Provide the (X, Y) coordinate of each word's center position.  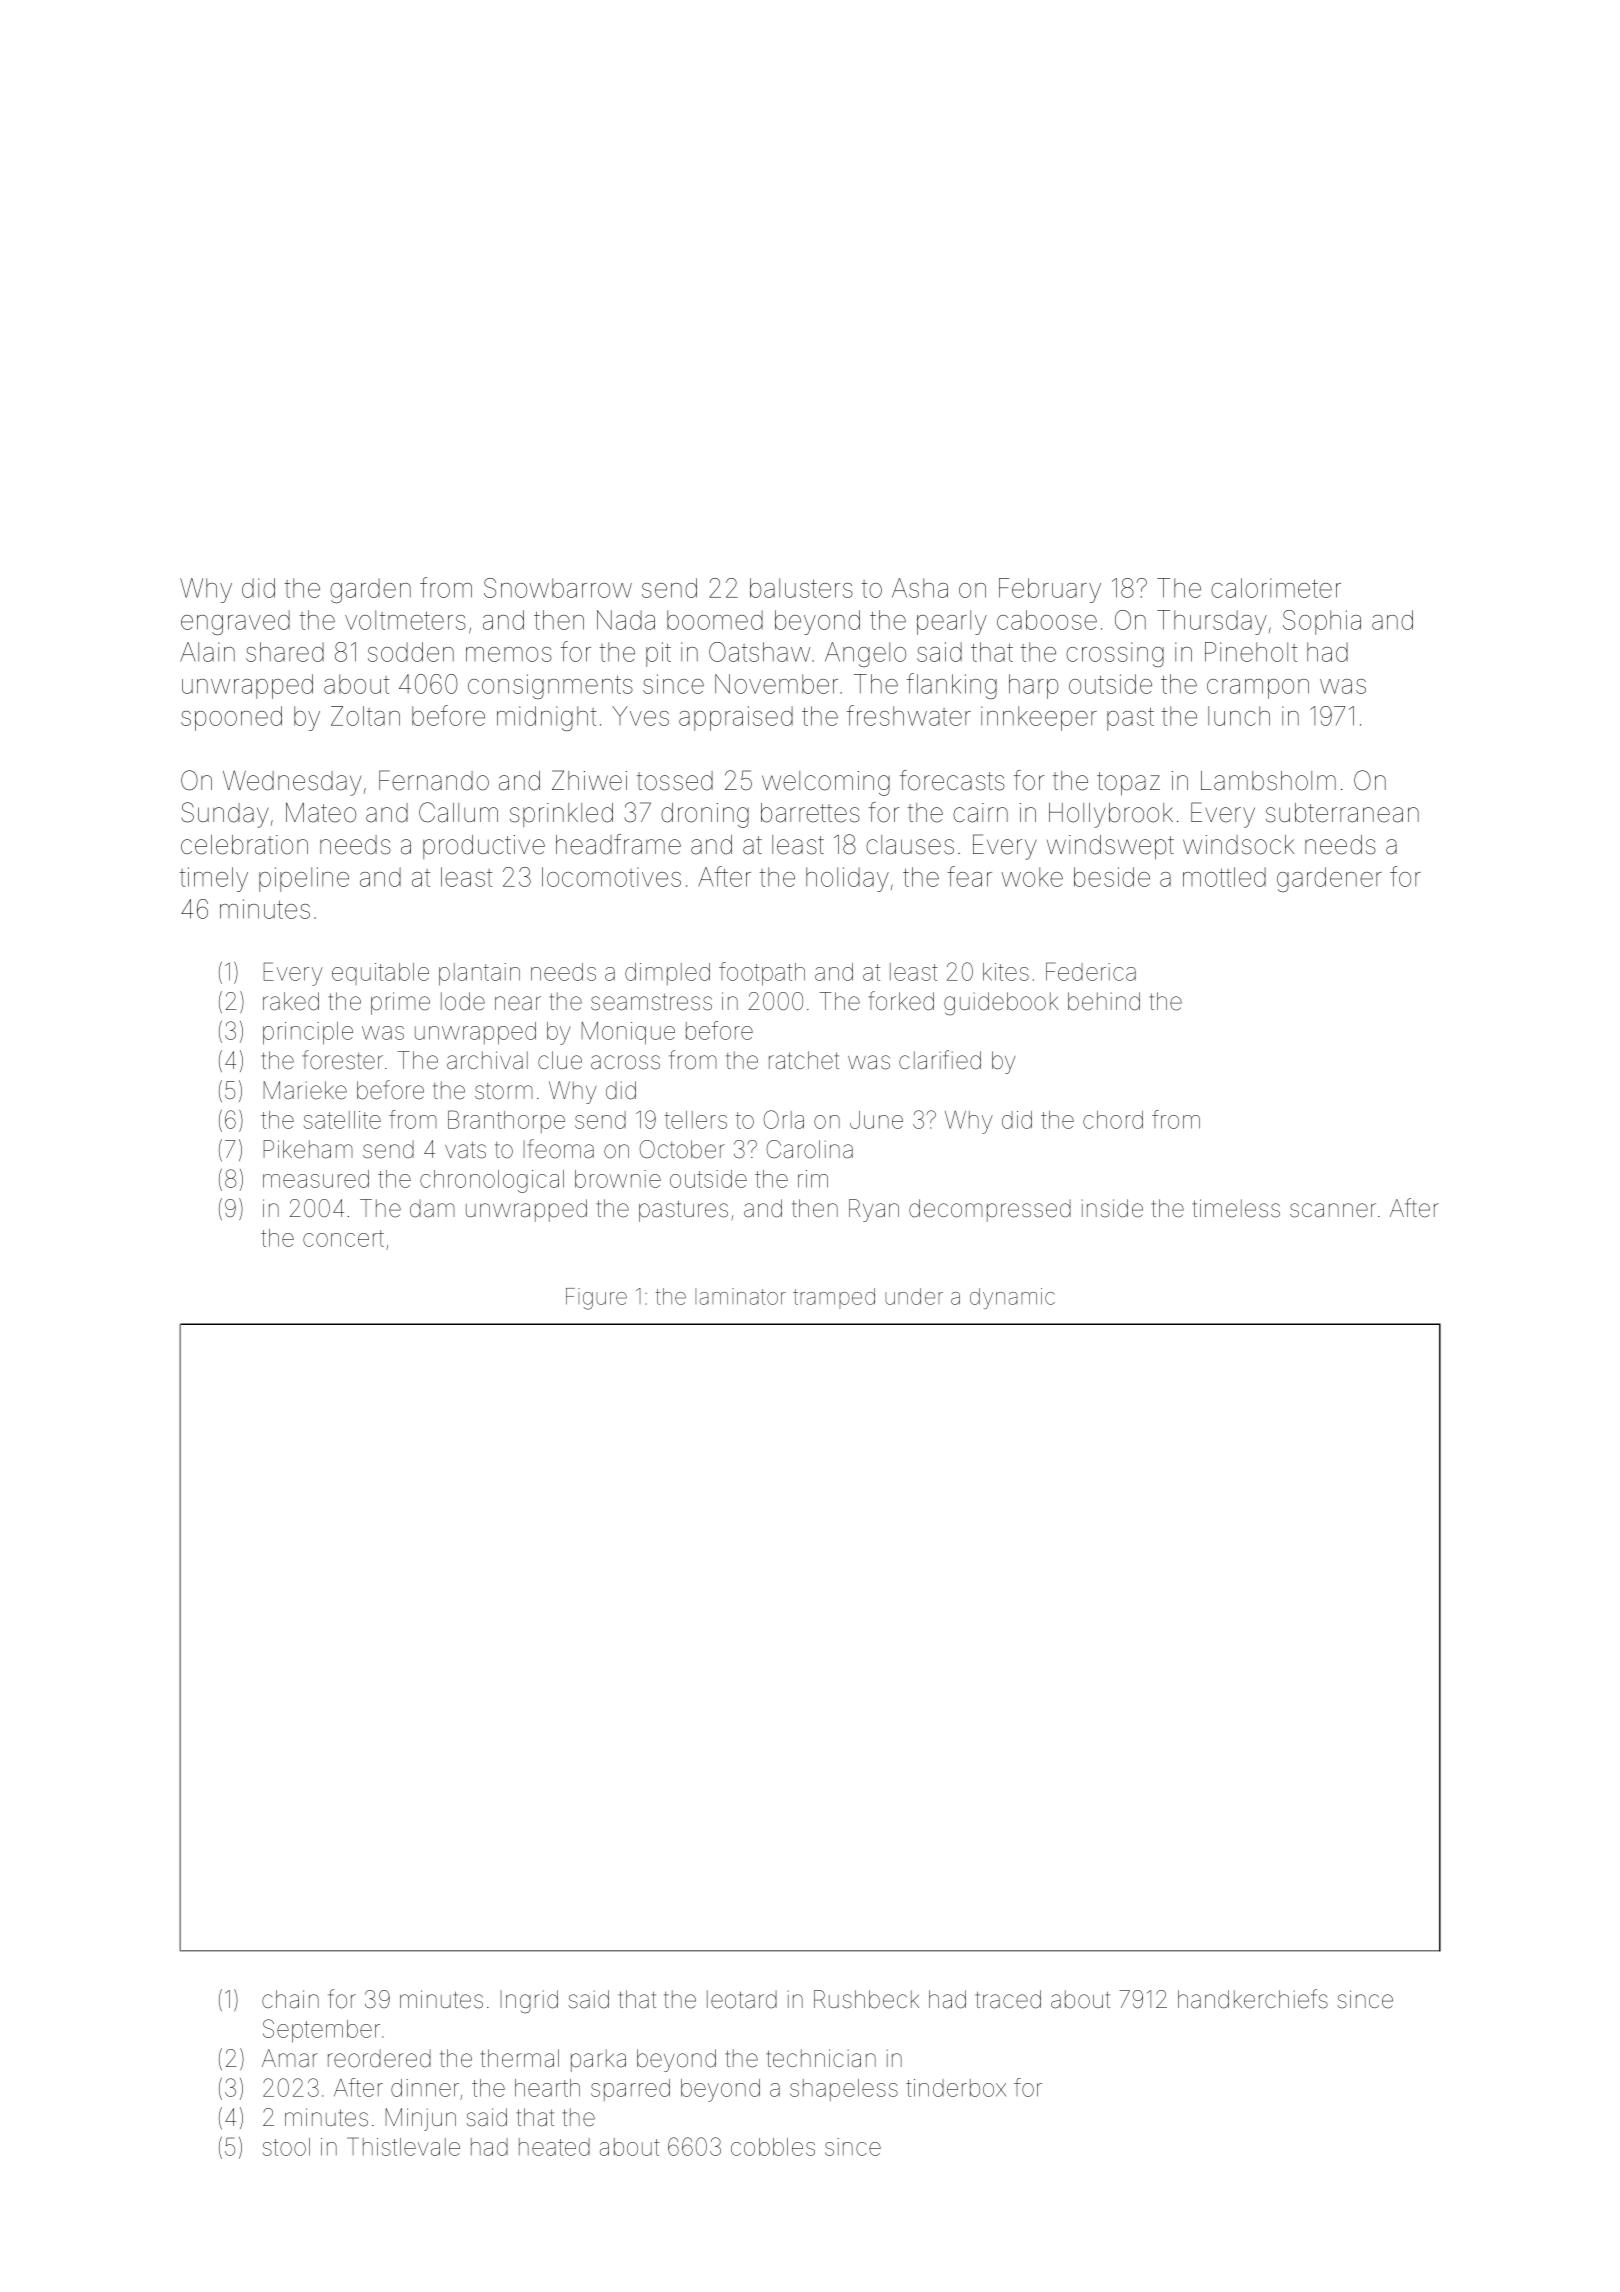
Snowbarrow (558, 588)
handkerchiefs (1253, 1999)
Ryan (874, 1210)
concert (343, 1238)
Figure (596, 1299)
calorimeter (1276, 588)
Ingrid (529, 2002)
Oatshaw (759, 652)
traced (1008, 1999)
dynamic (1012, 1298)
